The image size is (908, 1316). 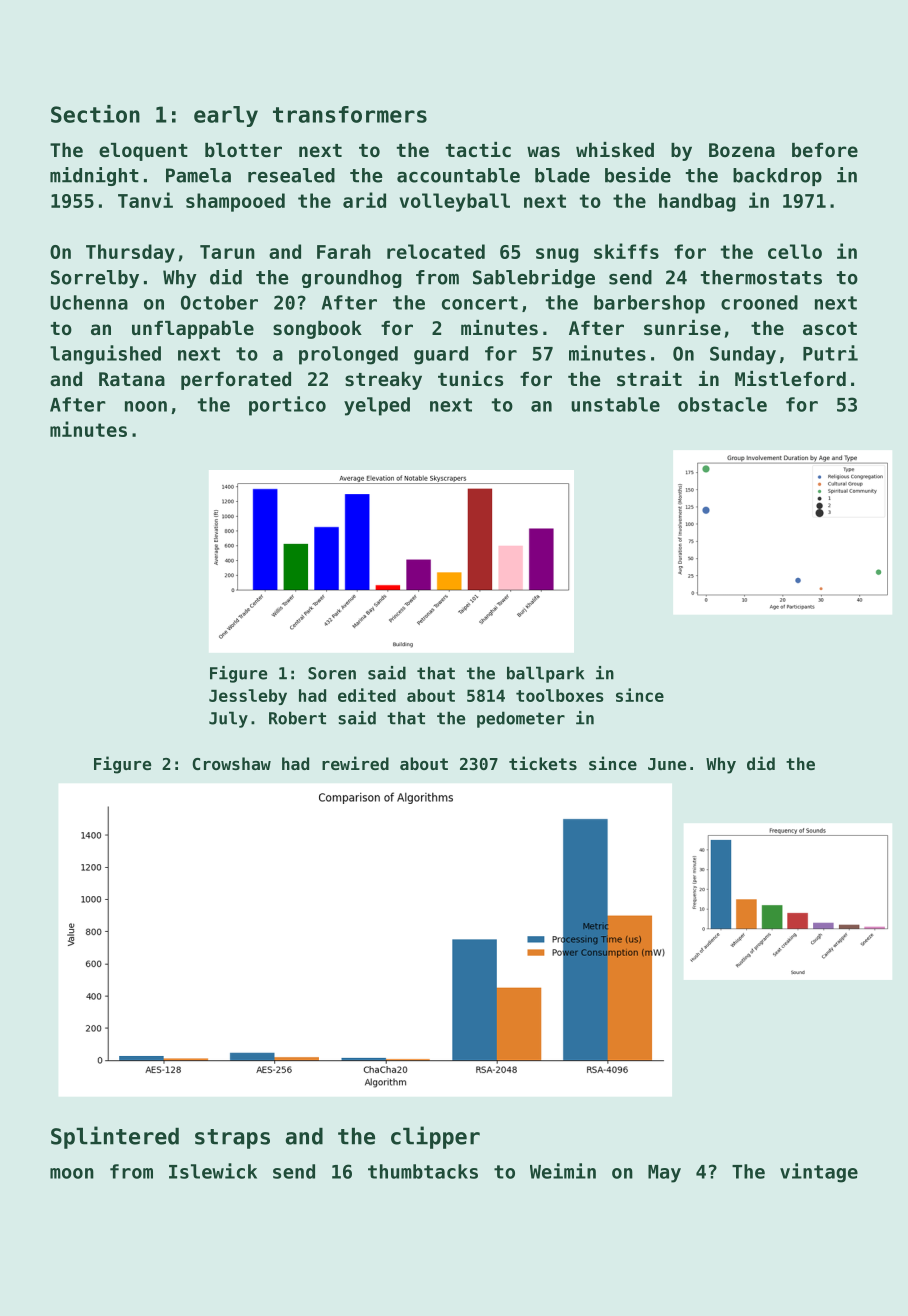 I want to click on languished, so click(x=105, y=355).
